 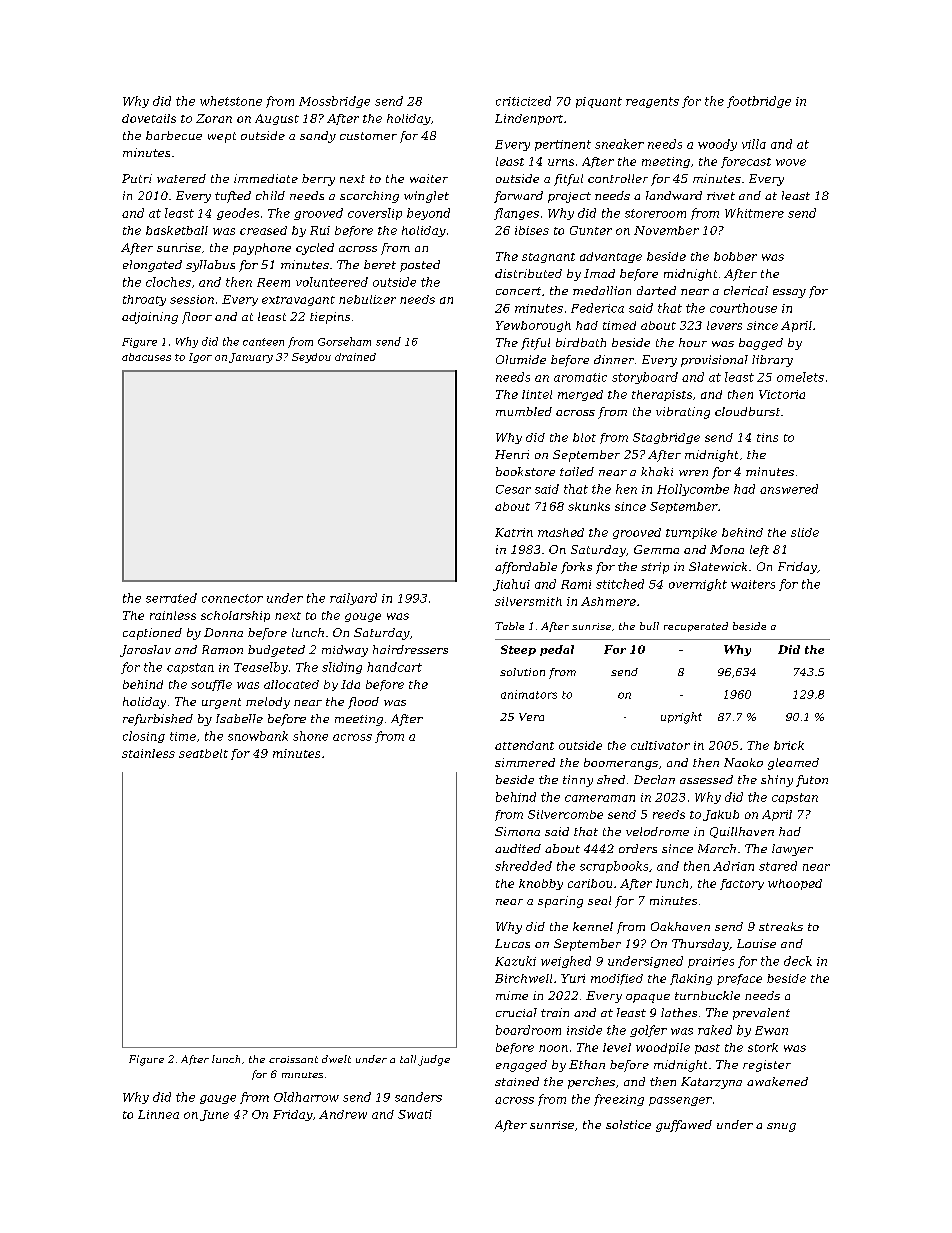 I want to click on essay, so click(x=789, y=293).
